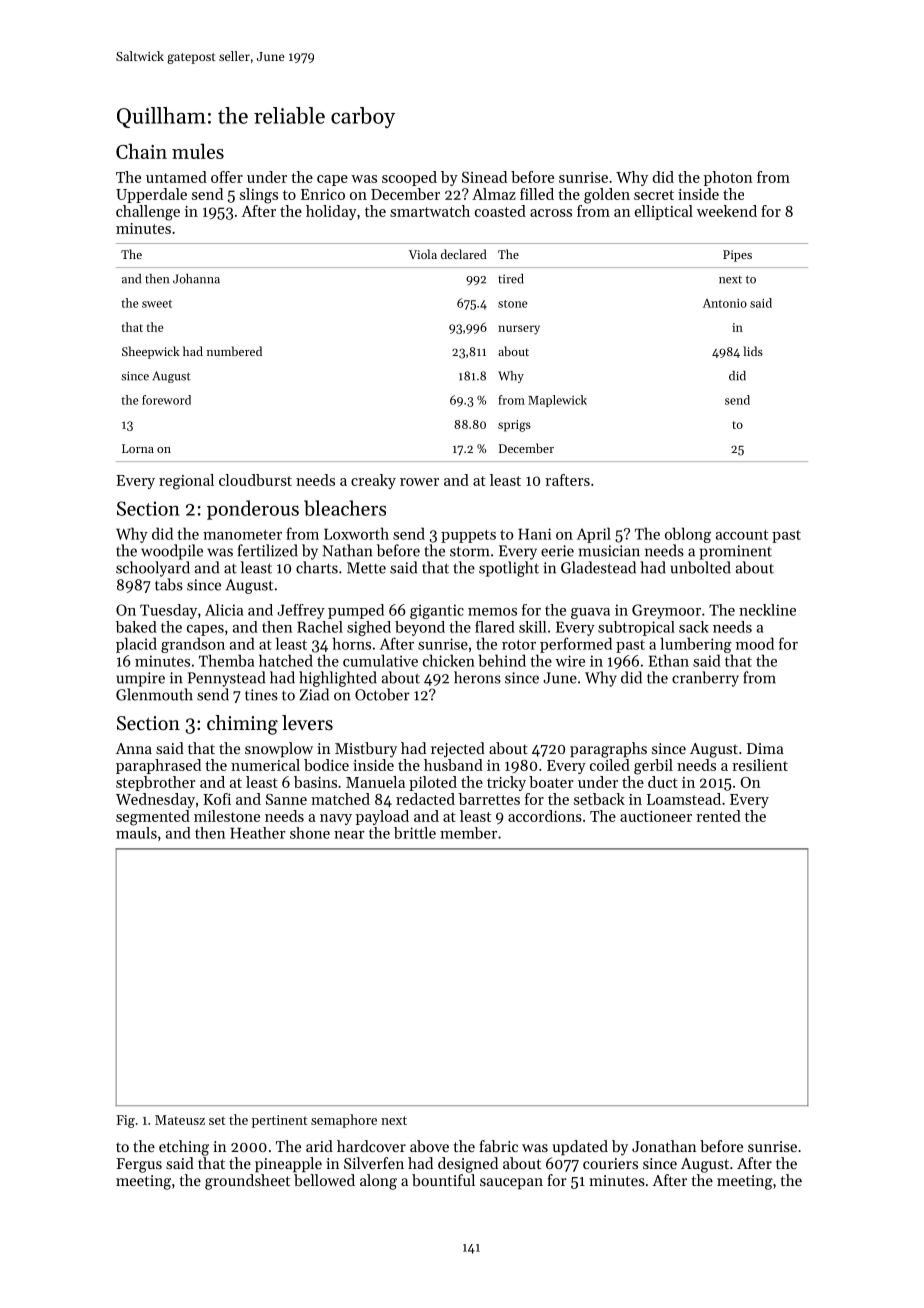  Describe the element at coordinates (557, 401) in the document. I see `Maplewick` at that location.
